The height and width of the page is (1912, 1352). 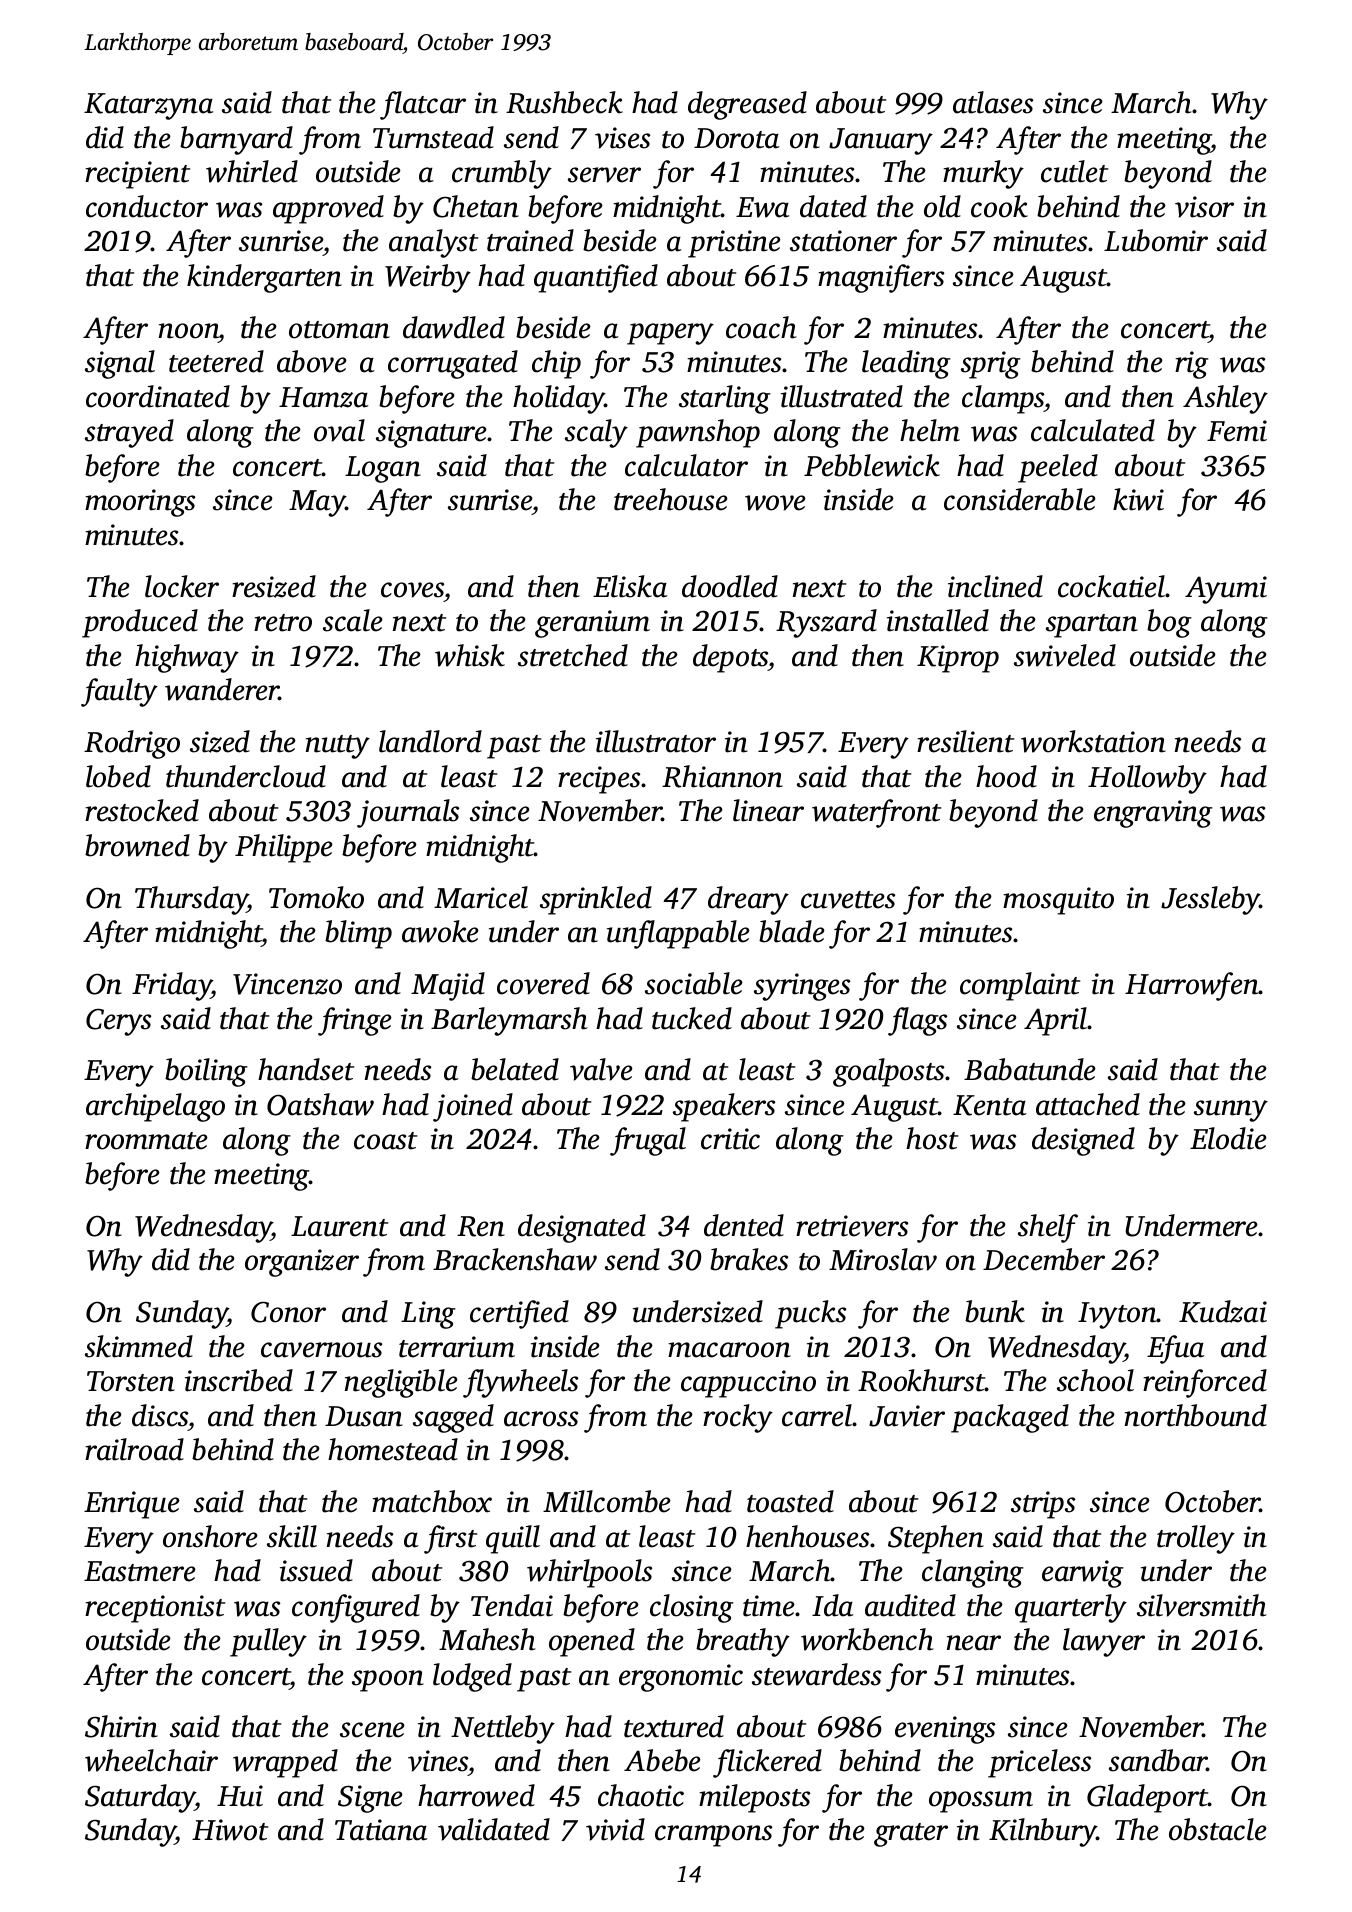 I want to click on flickered, so click(x=767, y=1763).
